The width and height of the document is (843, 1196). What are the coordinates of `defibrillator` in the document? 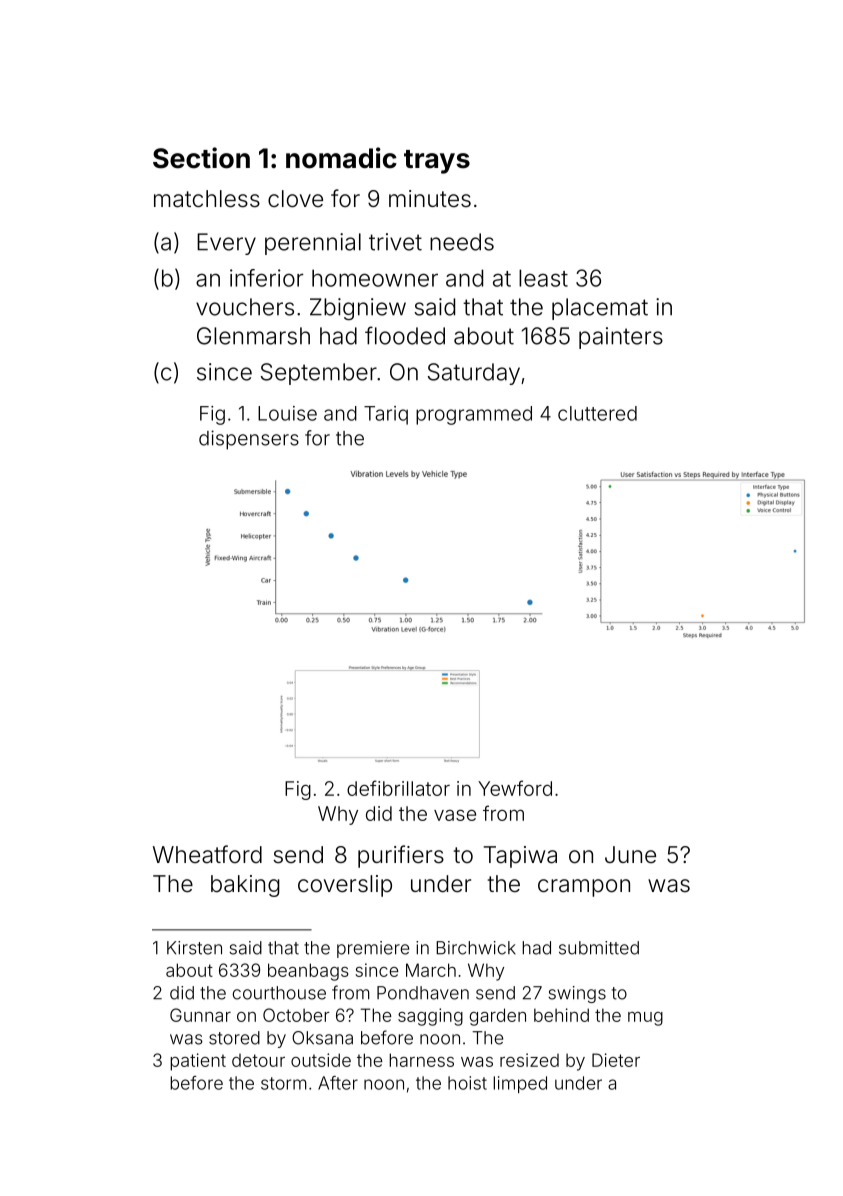 It's located at (398, 788).
